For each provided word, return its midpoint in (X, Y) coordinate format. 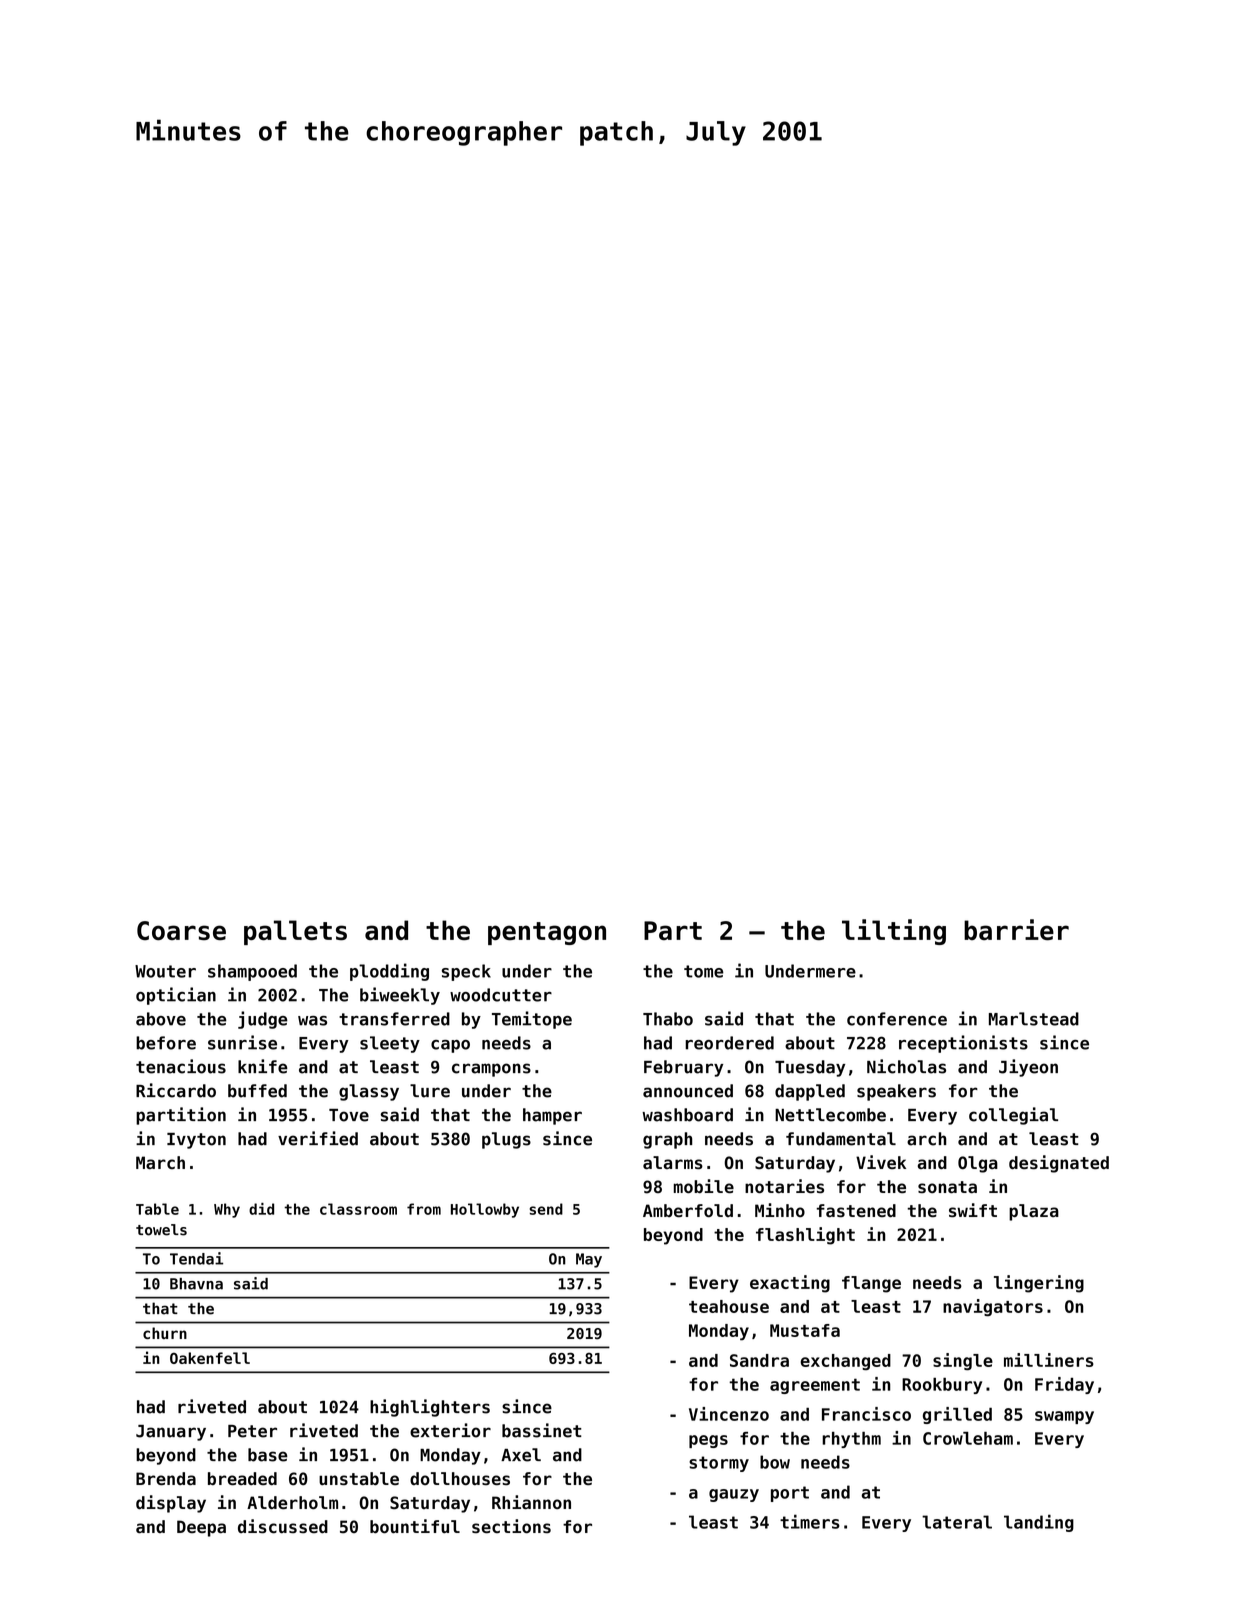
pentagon (547, 933)
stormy (719, 1464)
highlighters (430, 1408)
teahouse (729, 1306)
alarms (673, 1163)
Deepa (201, 1528)
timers (810, 1521)
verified (318, 1138)
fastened (856, 1211)
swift (973, 1210)
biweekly (400, 996)
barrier (1016, 930)
